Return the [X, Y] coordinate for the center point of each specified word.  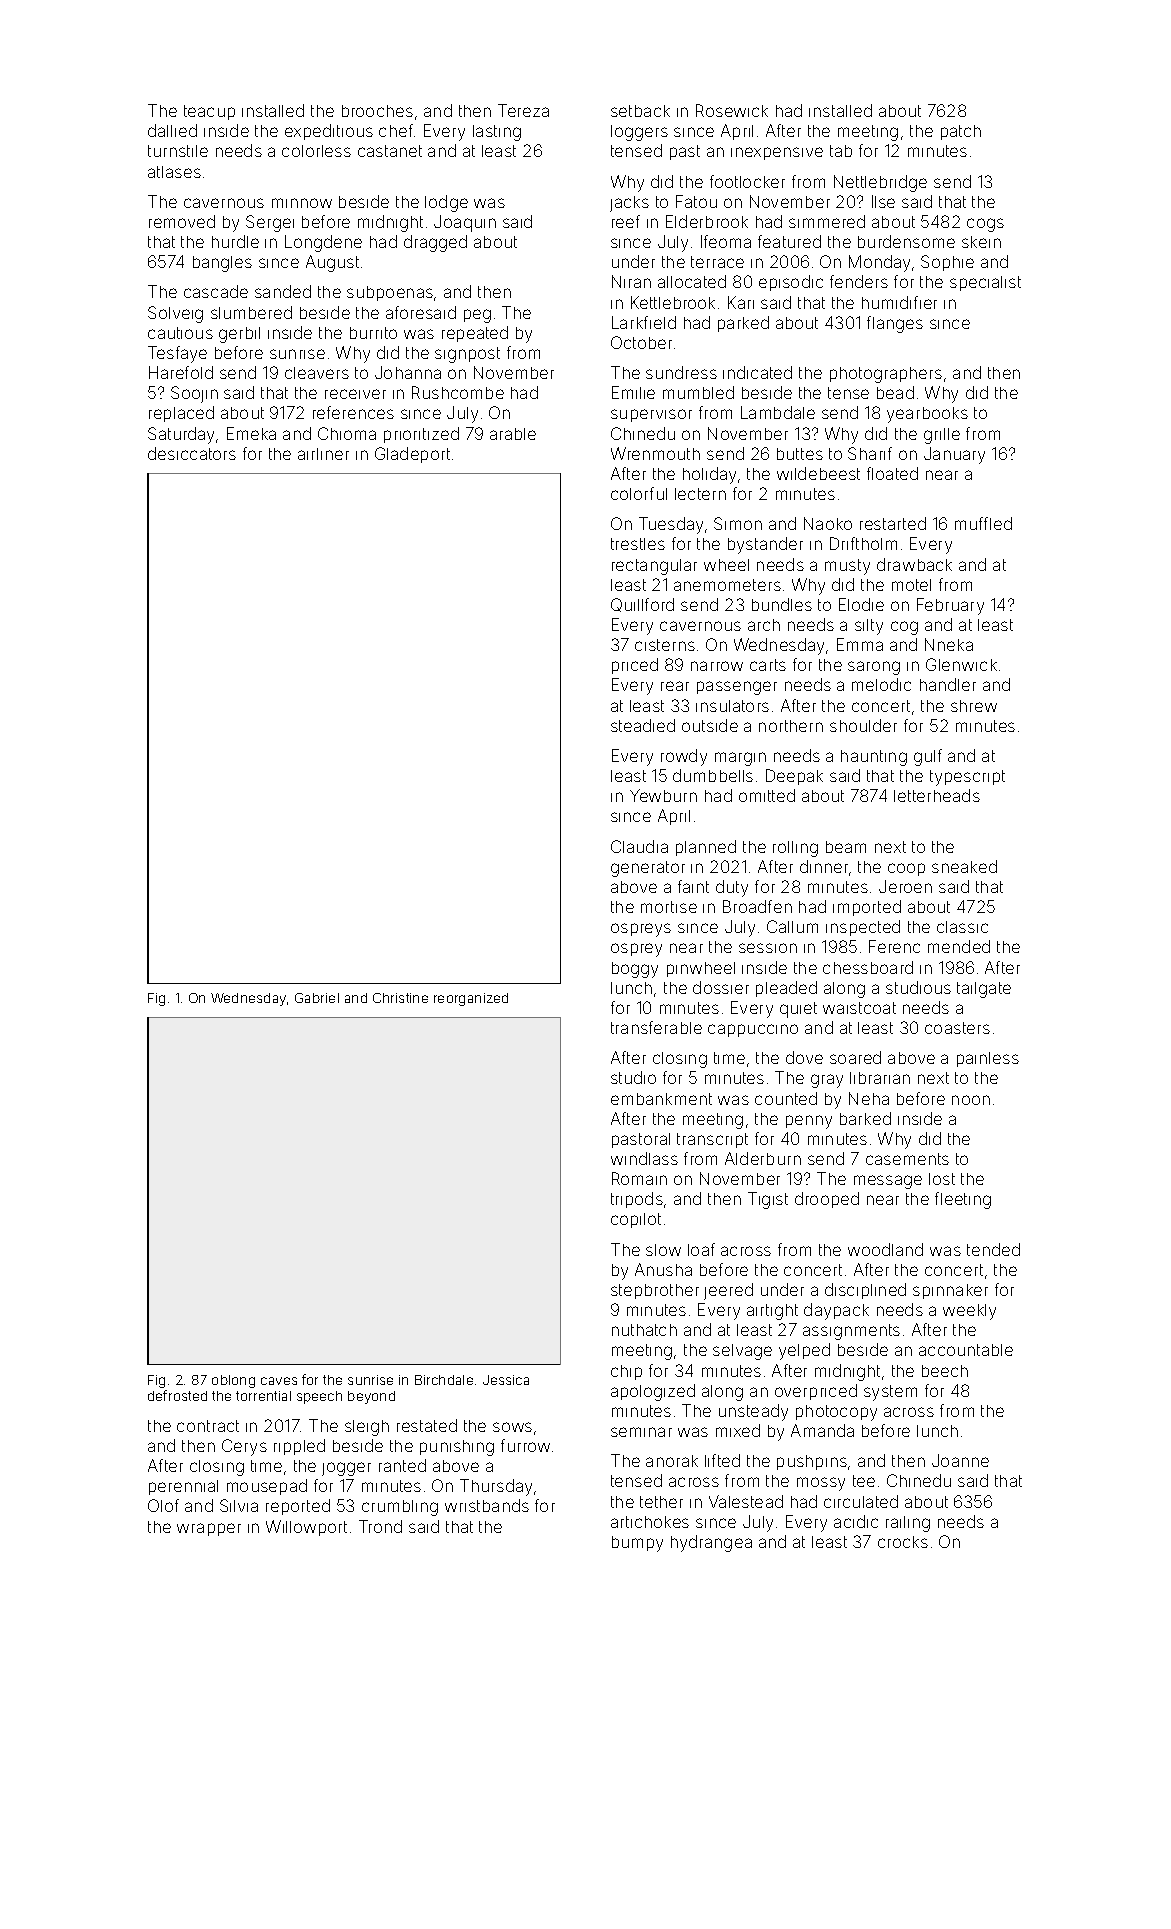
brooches [377, 111]
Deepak [794, 777]
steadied [643, 725]
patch [961, 132]
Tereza [523, 110]
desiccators [192, 453]
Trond [380, 1526]
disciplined [865, 1291]
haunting [874, 758]
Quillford [642, 605]
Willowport [306, 1528]
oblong [233, 1381]
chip [626, 1372]
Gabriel [317, 998]
